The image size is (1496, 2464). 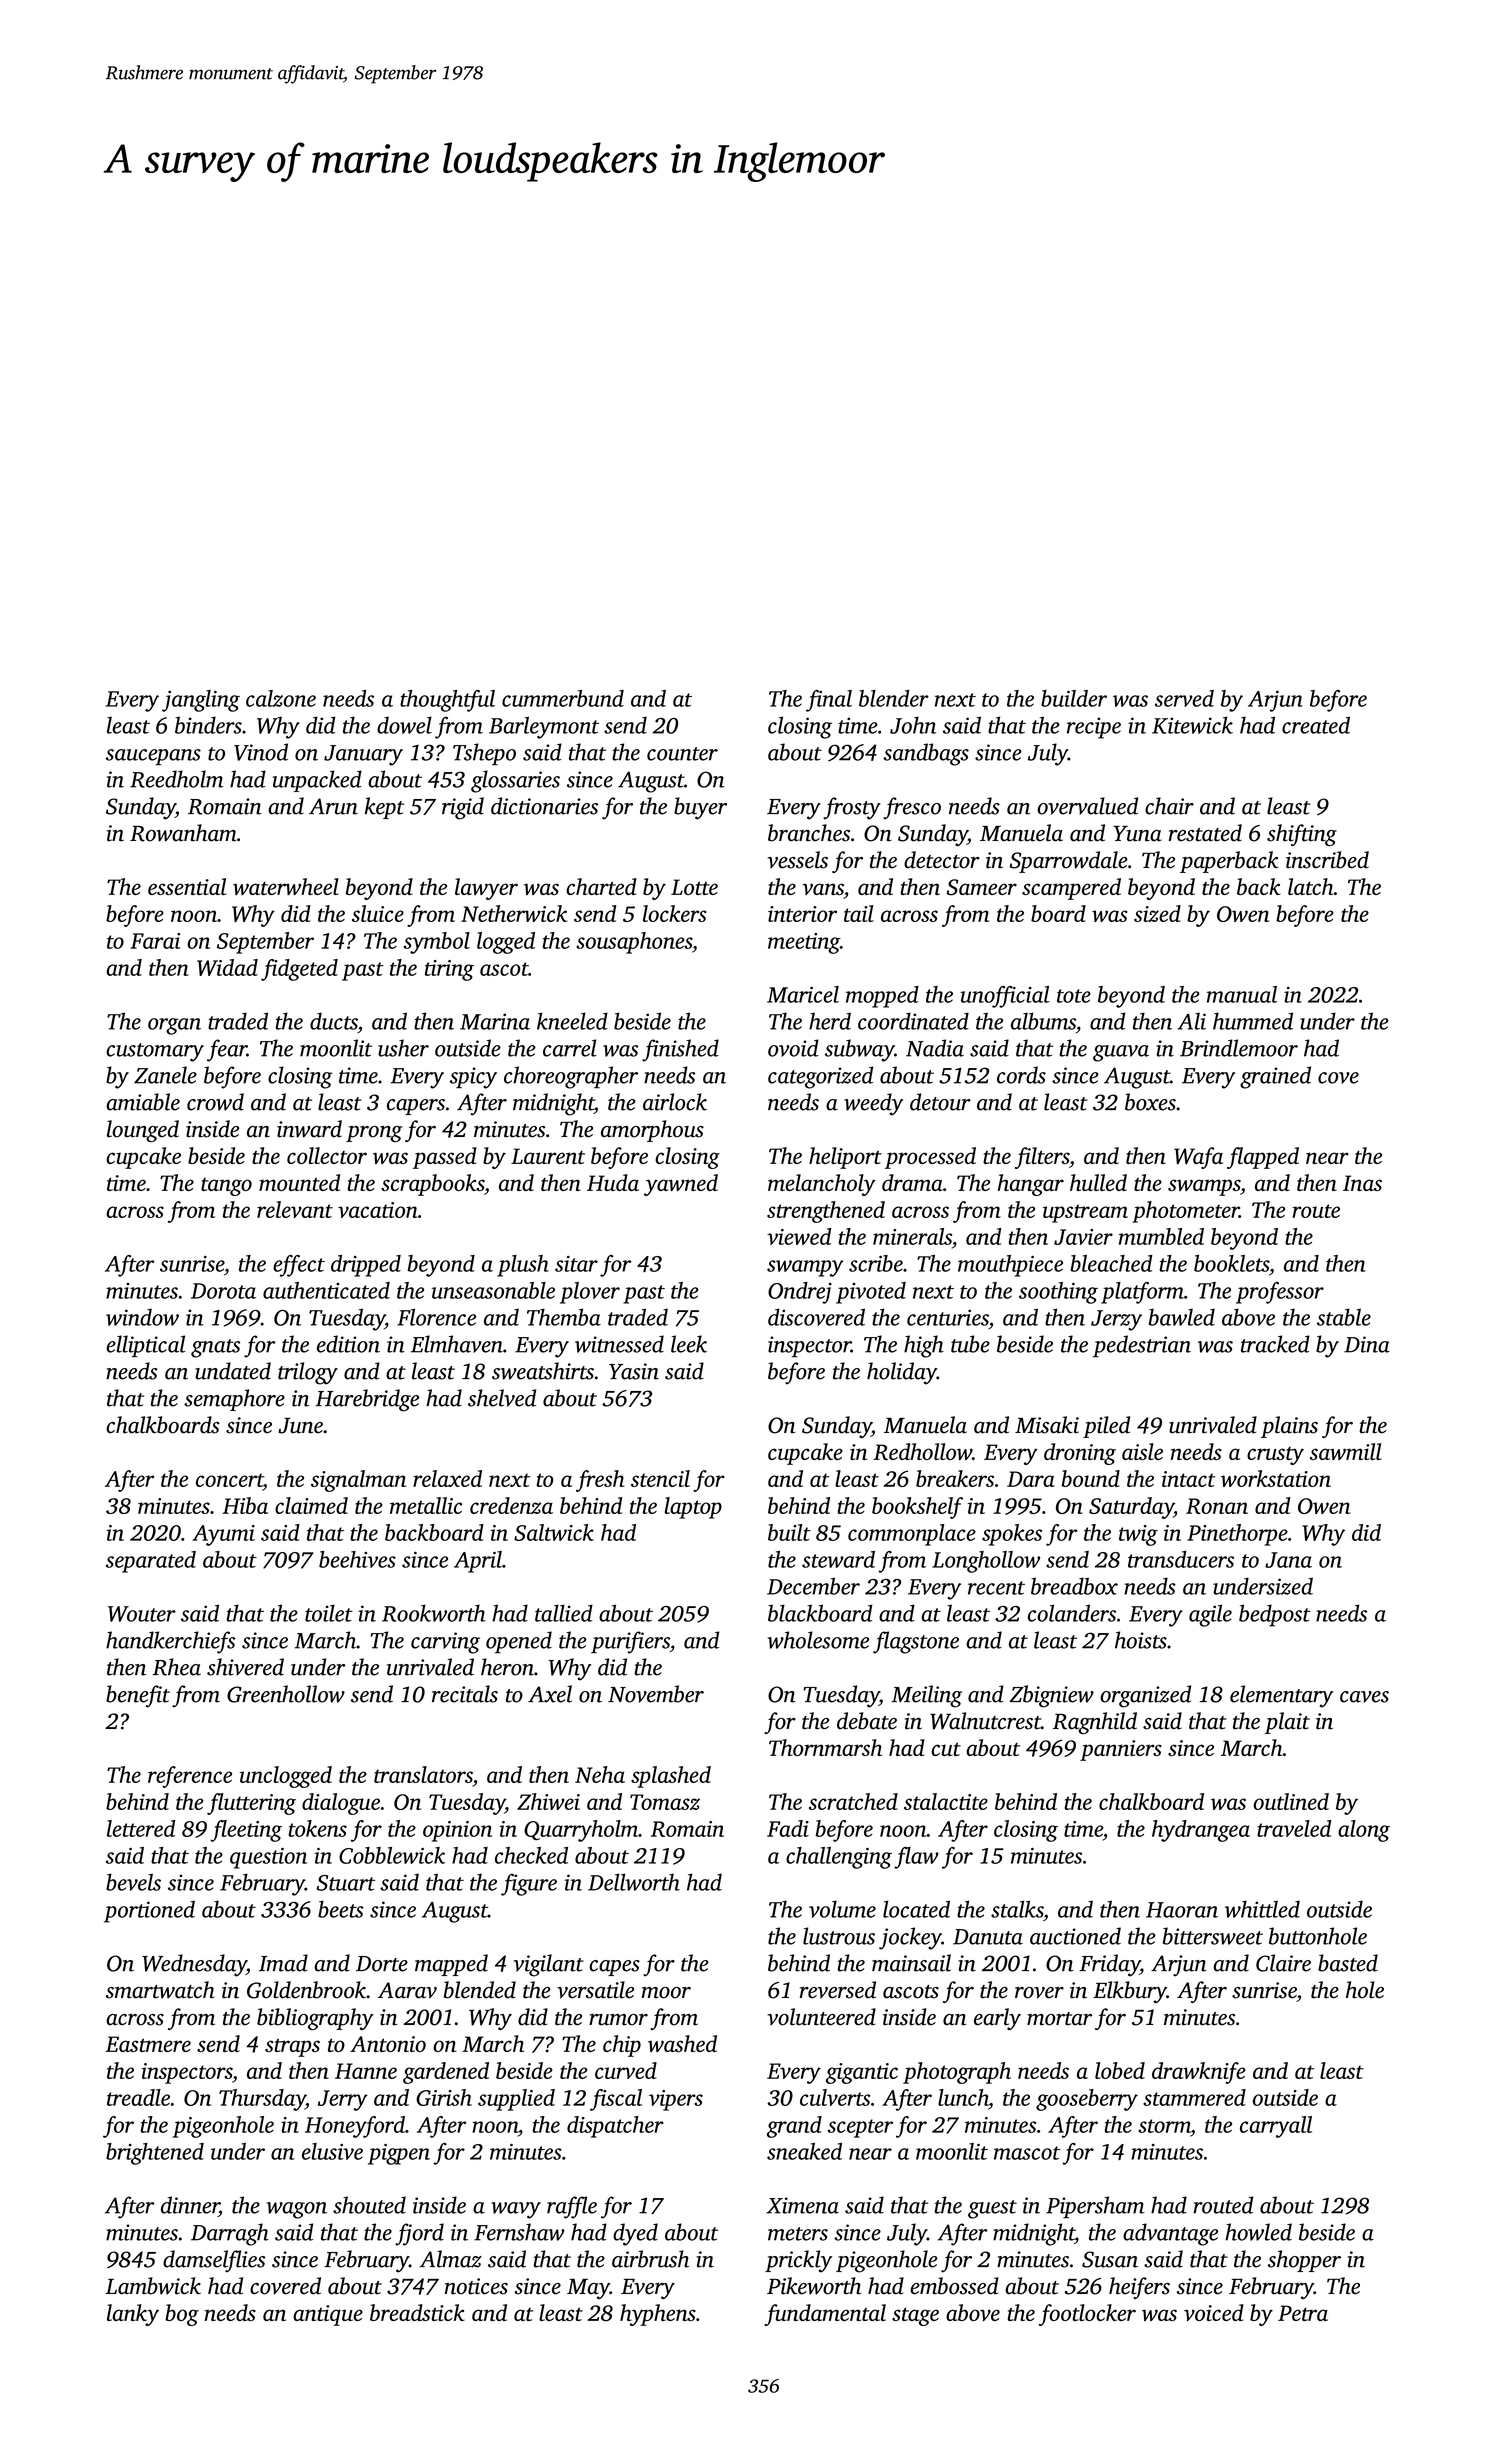 What do you see at coordinates (1201, 1831) in the image?
I see `hydrangea` at bounding box center [1201, 1831].
